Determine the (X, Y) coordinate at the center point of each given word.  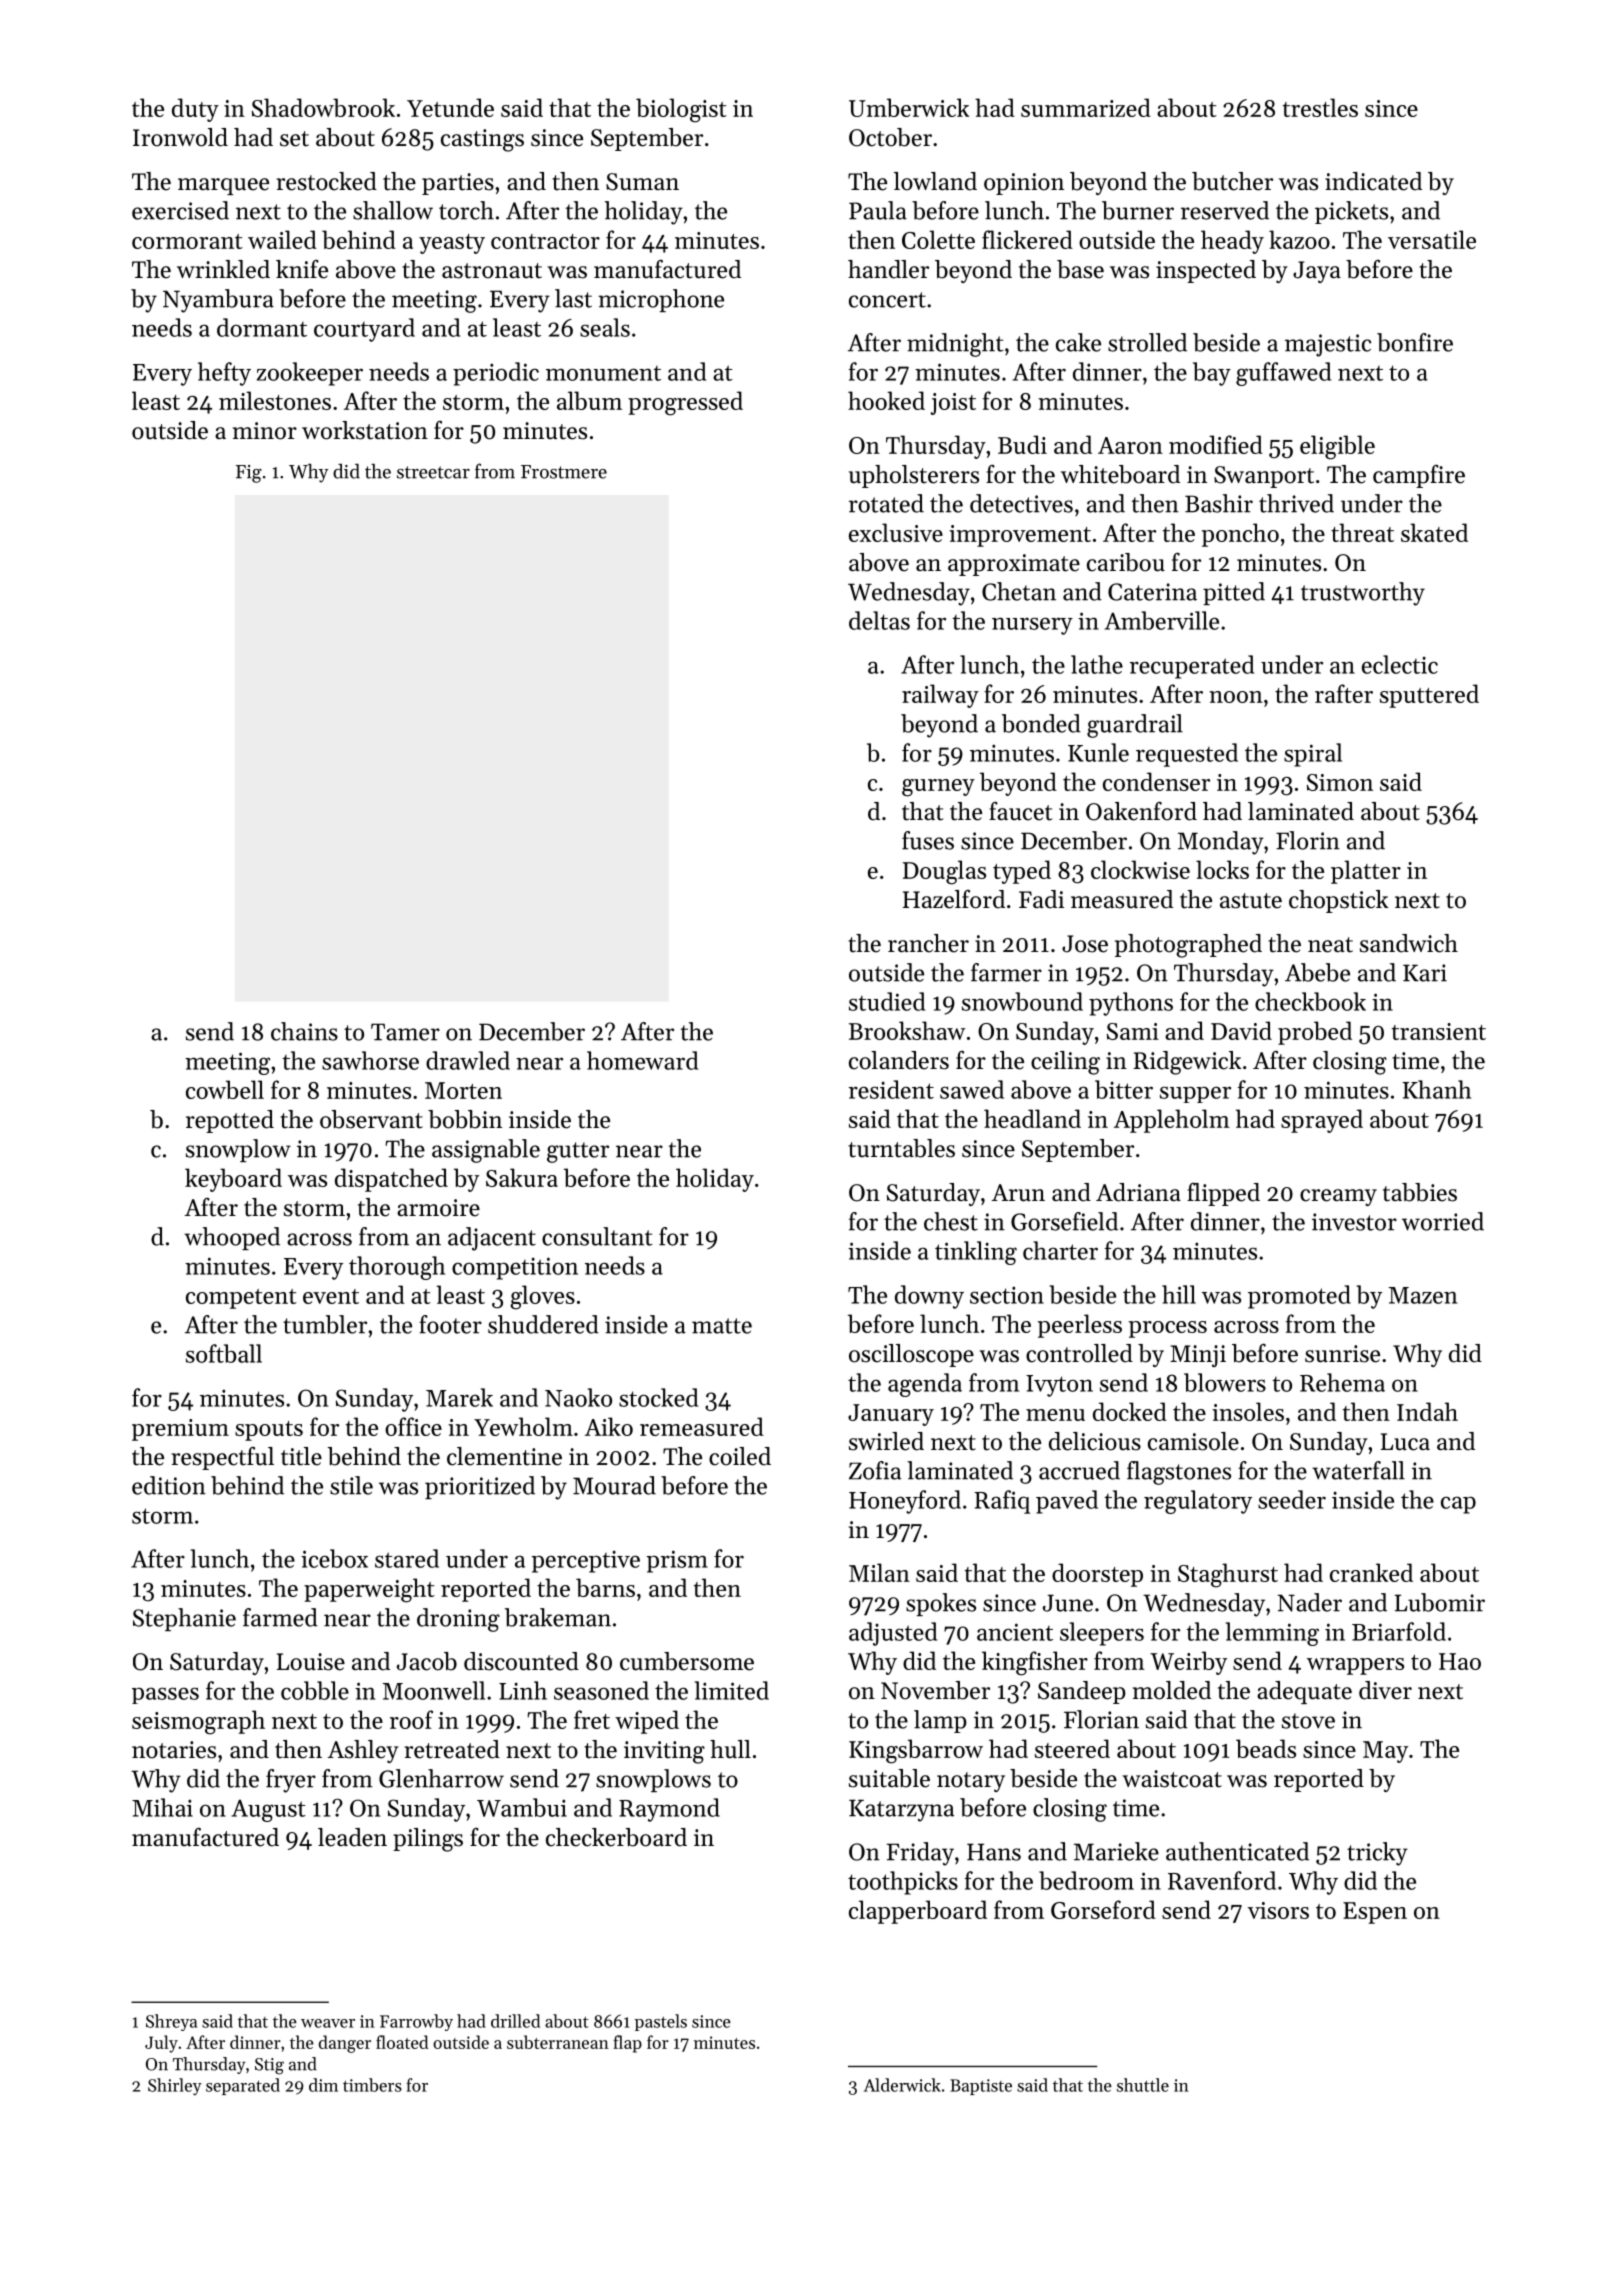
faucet (1020, 811)
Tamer (405, 1032)
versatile (1432, 239)
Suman (642, 182)
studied (887, 1001)
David (1241, 1030)
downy (929, 1297)
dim (323, 2085)
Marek (459, 1397)
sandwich (1409, 943)
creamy (1338, 1197)
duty (195, 110)
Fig (249, 474)
